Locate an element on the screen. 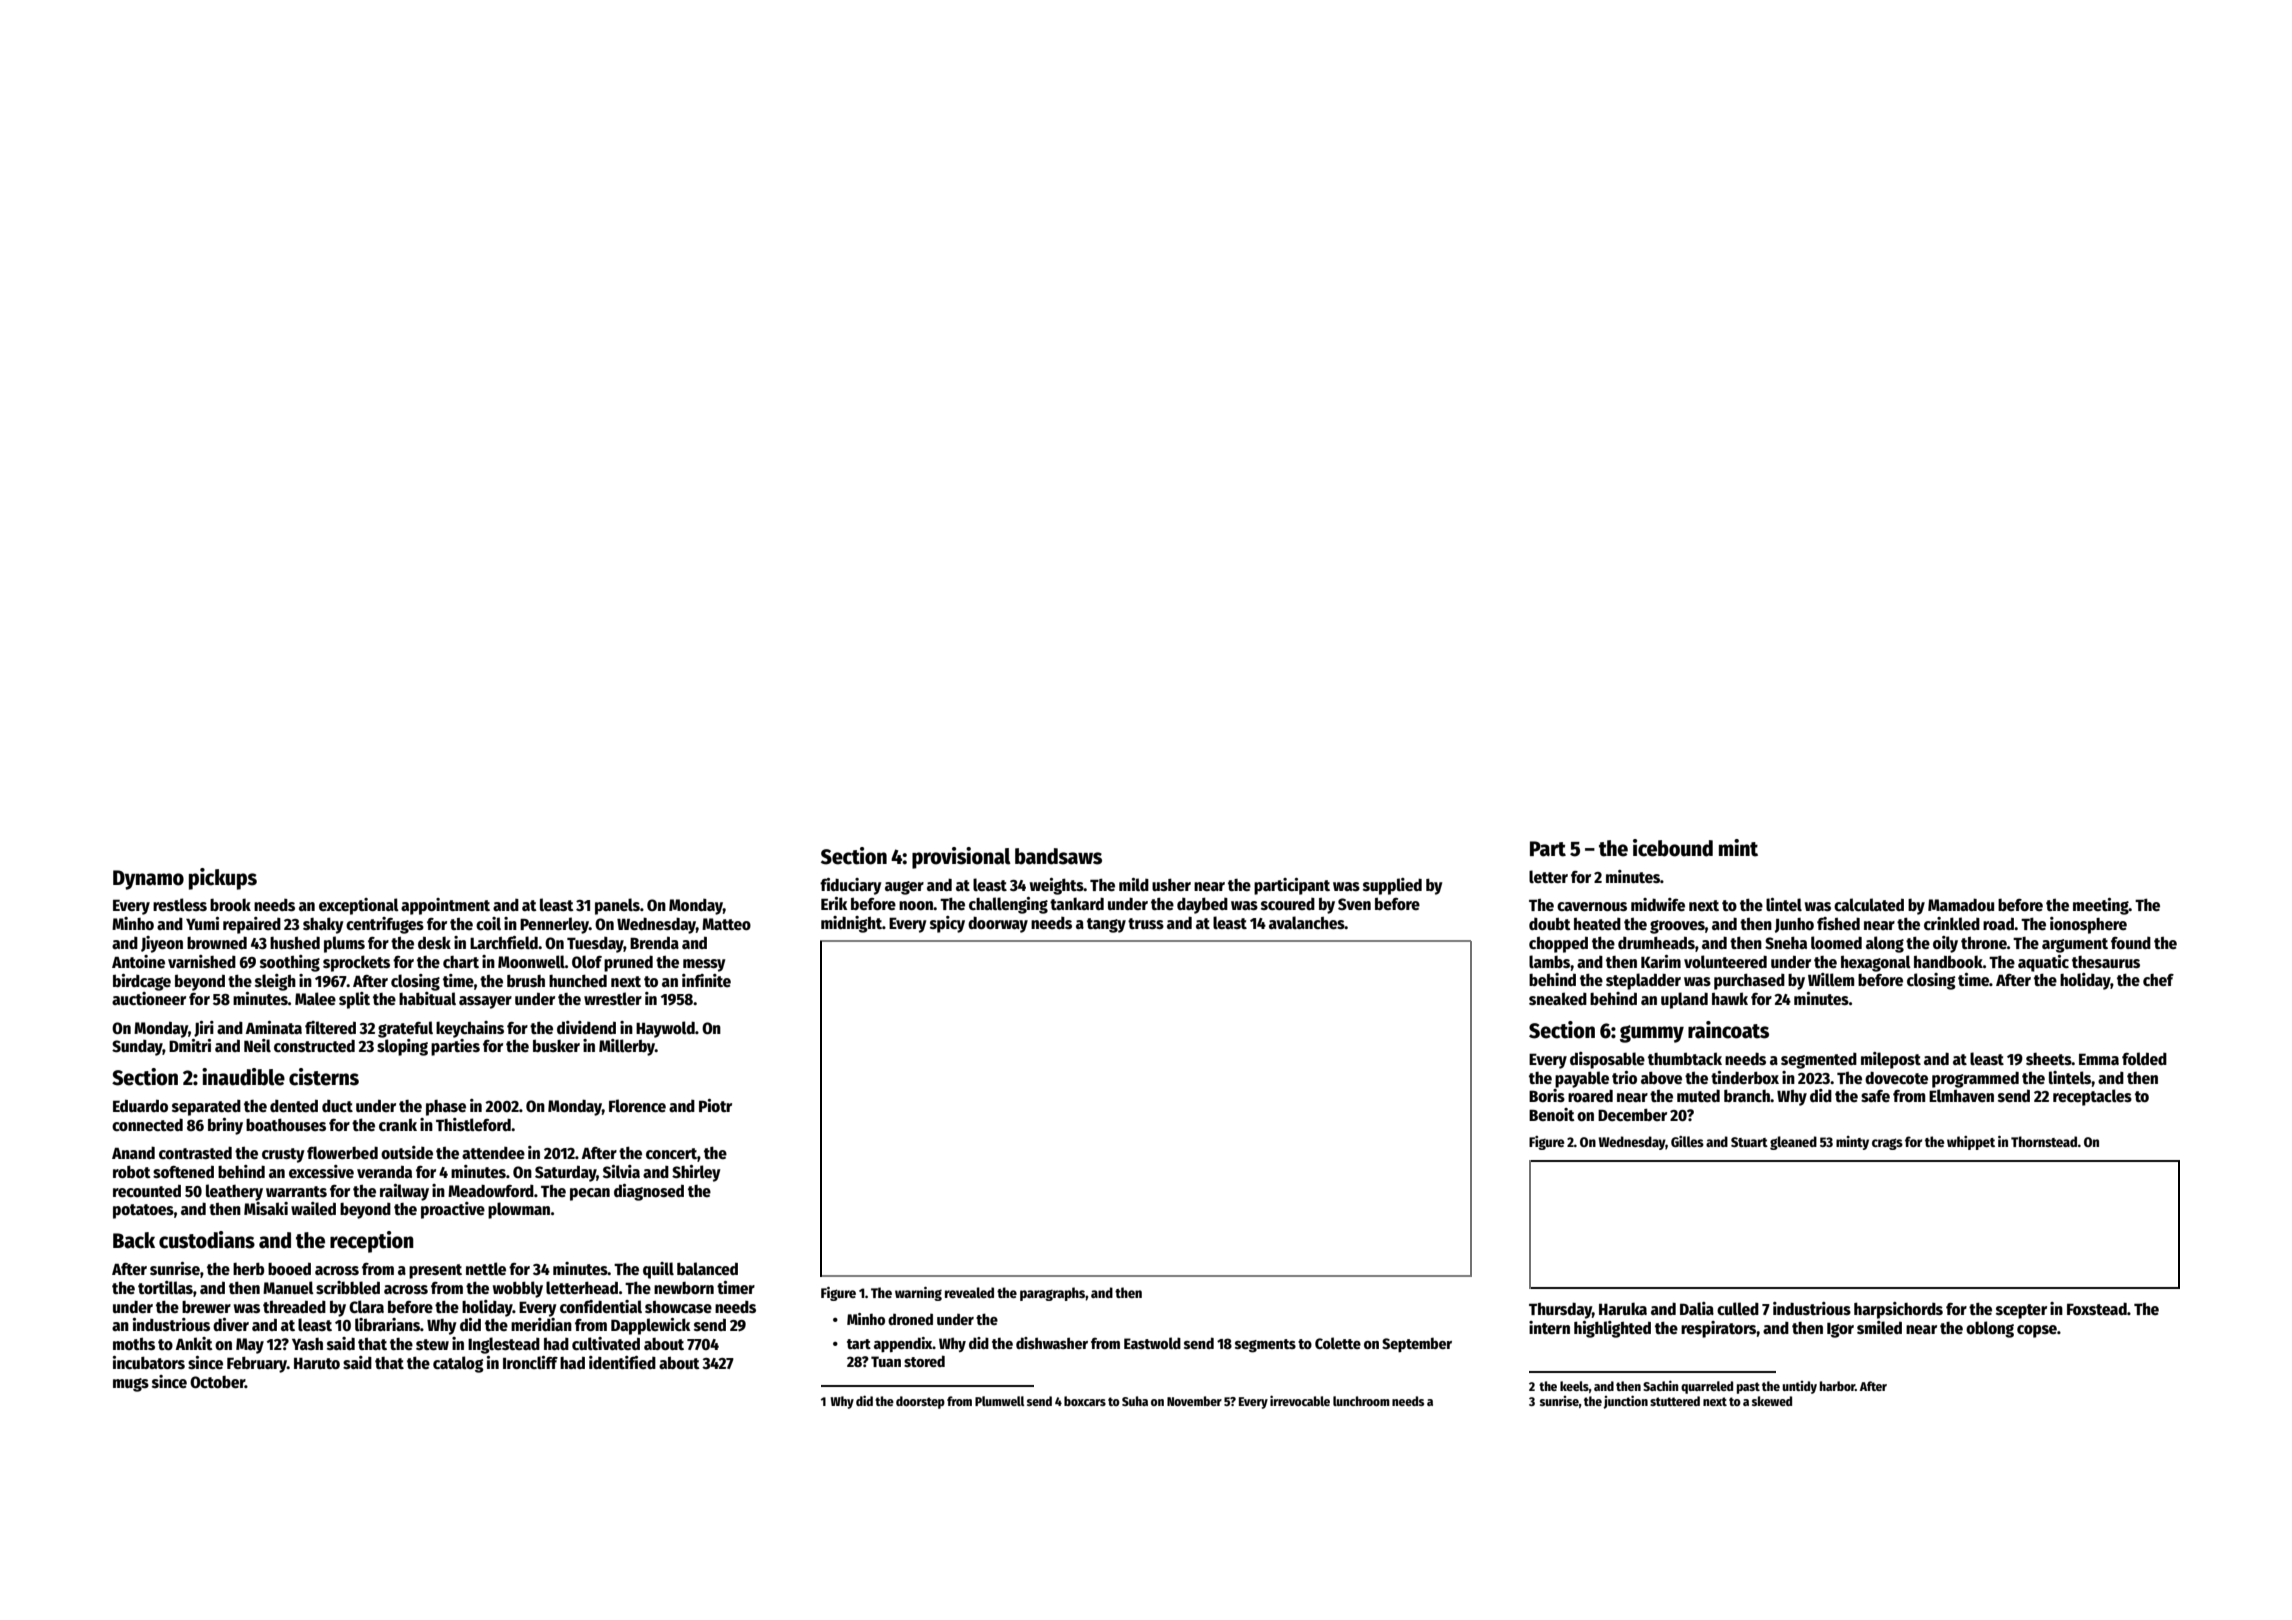  Ankit is located at coordinates (194, 1343).
